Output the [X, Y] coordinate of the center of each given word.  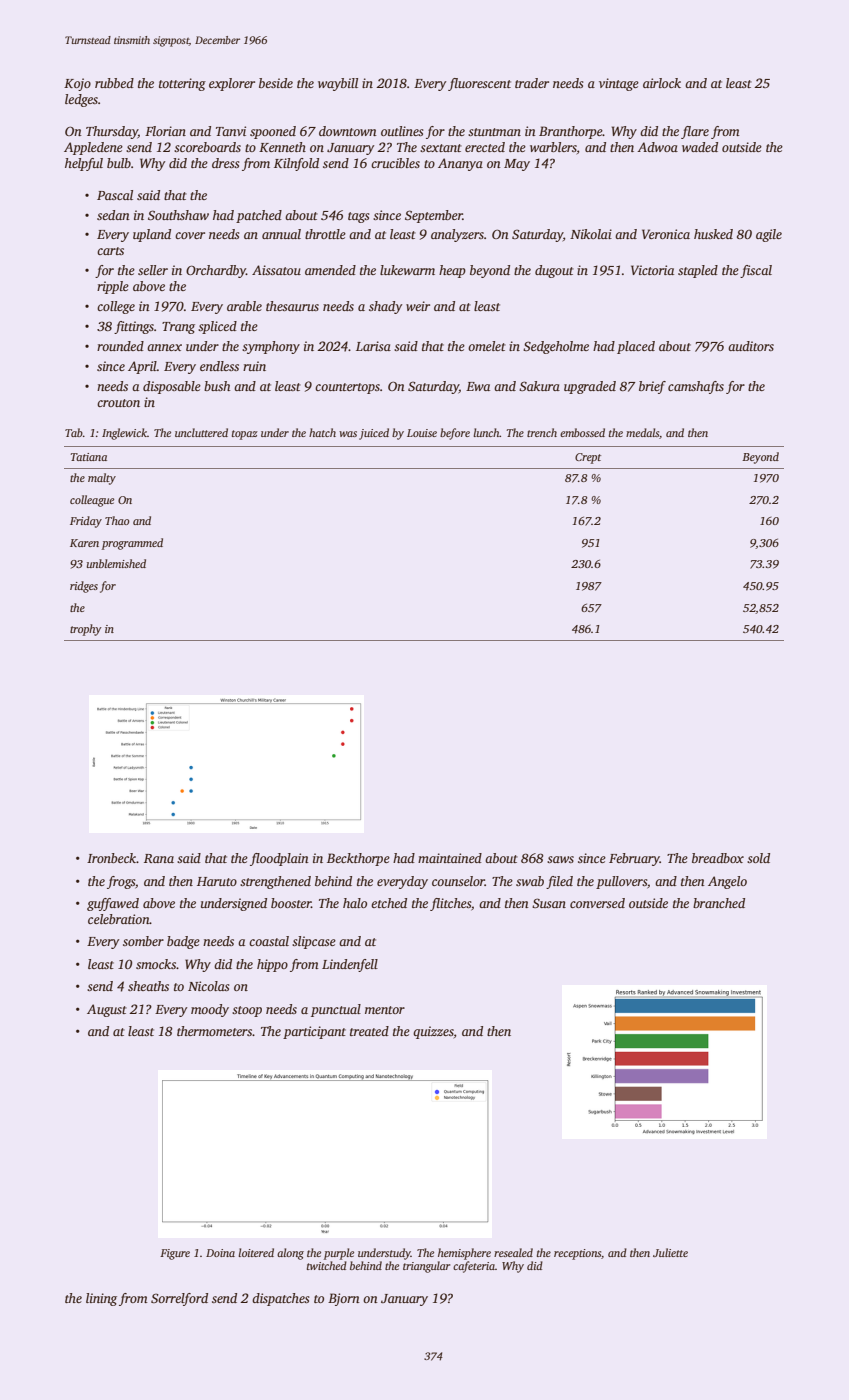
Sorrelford [179, 1299]
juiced [374, 434]
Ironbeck [111, 858]
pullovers [621, 882]
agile [769, 235]
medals [642, 432]
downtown [348, 131]
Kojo [77, 84]
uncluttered [201, 432]
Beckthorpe [358, 859]
